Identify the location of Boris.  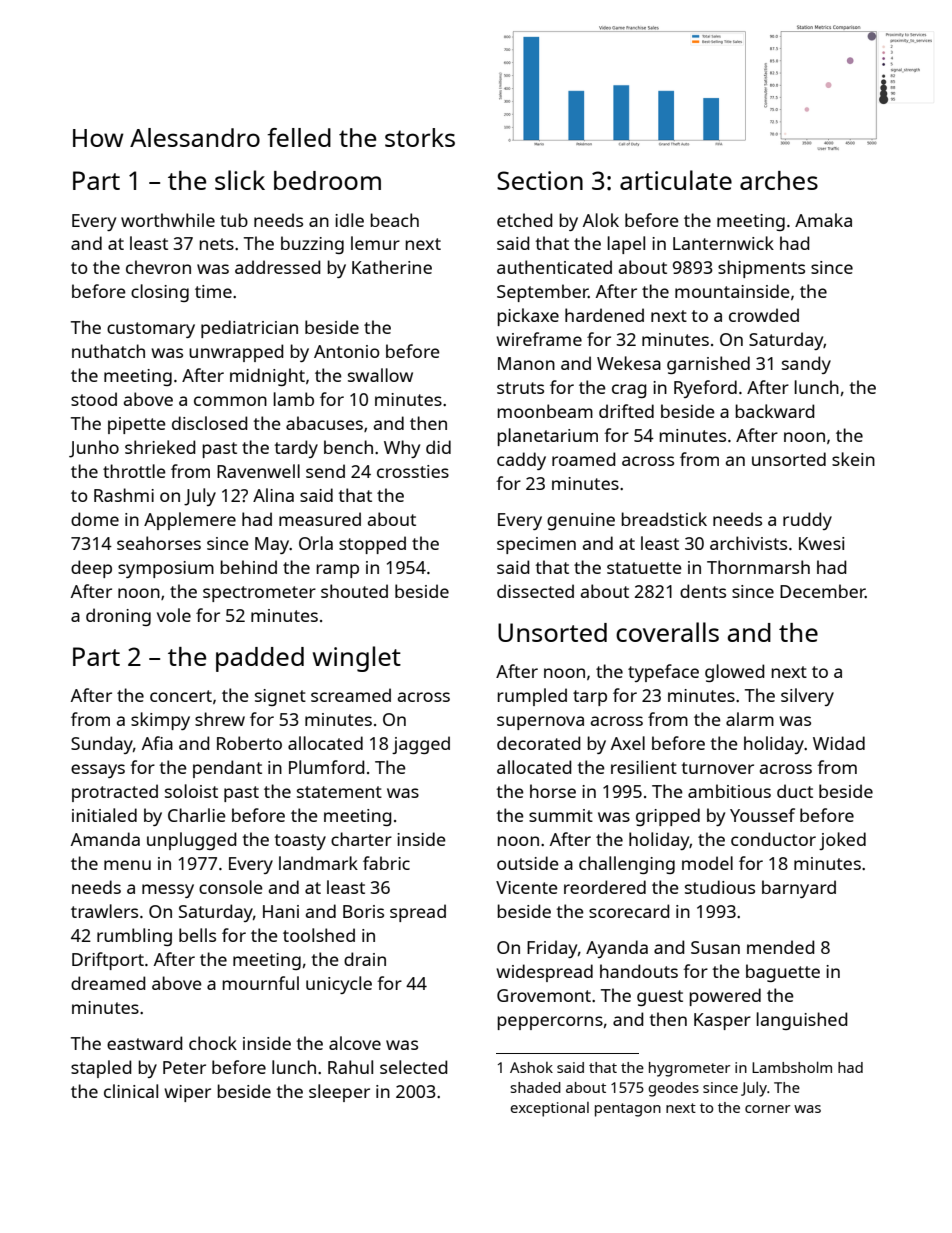
(363, 911).
